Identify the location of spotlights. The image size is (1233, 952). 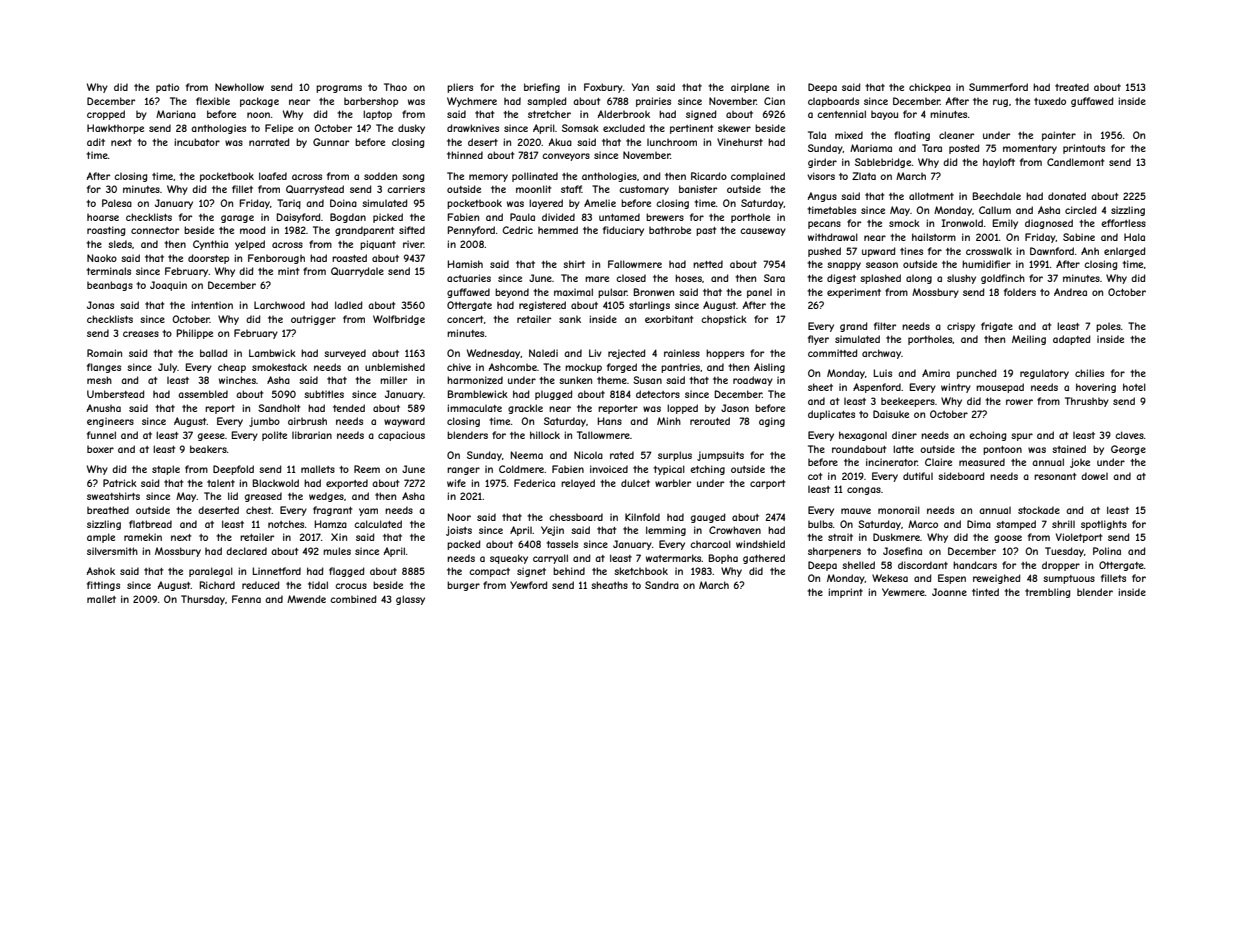
(1104, 525).
